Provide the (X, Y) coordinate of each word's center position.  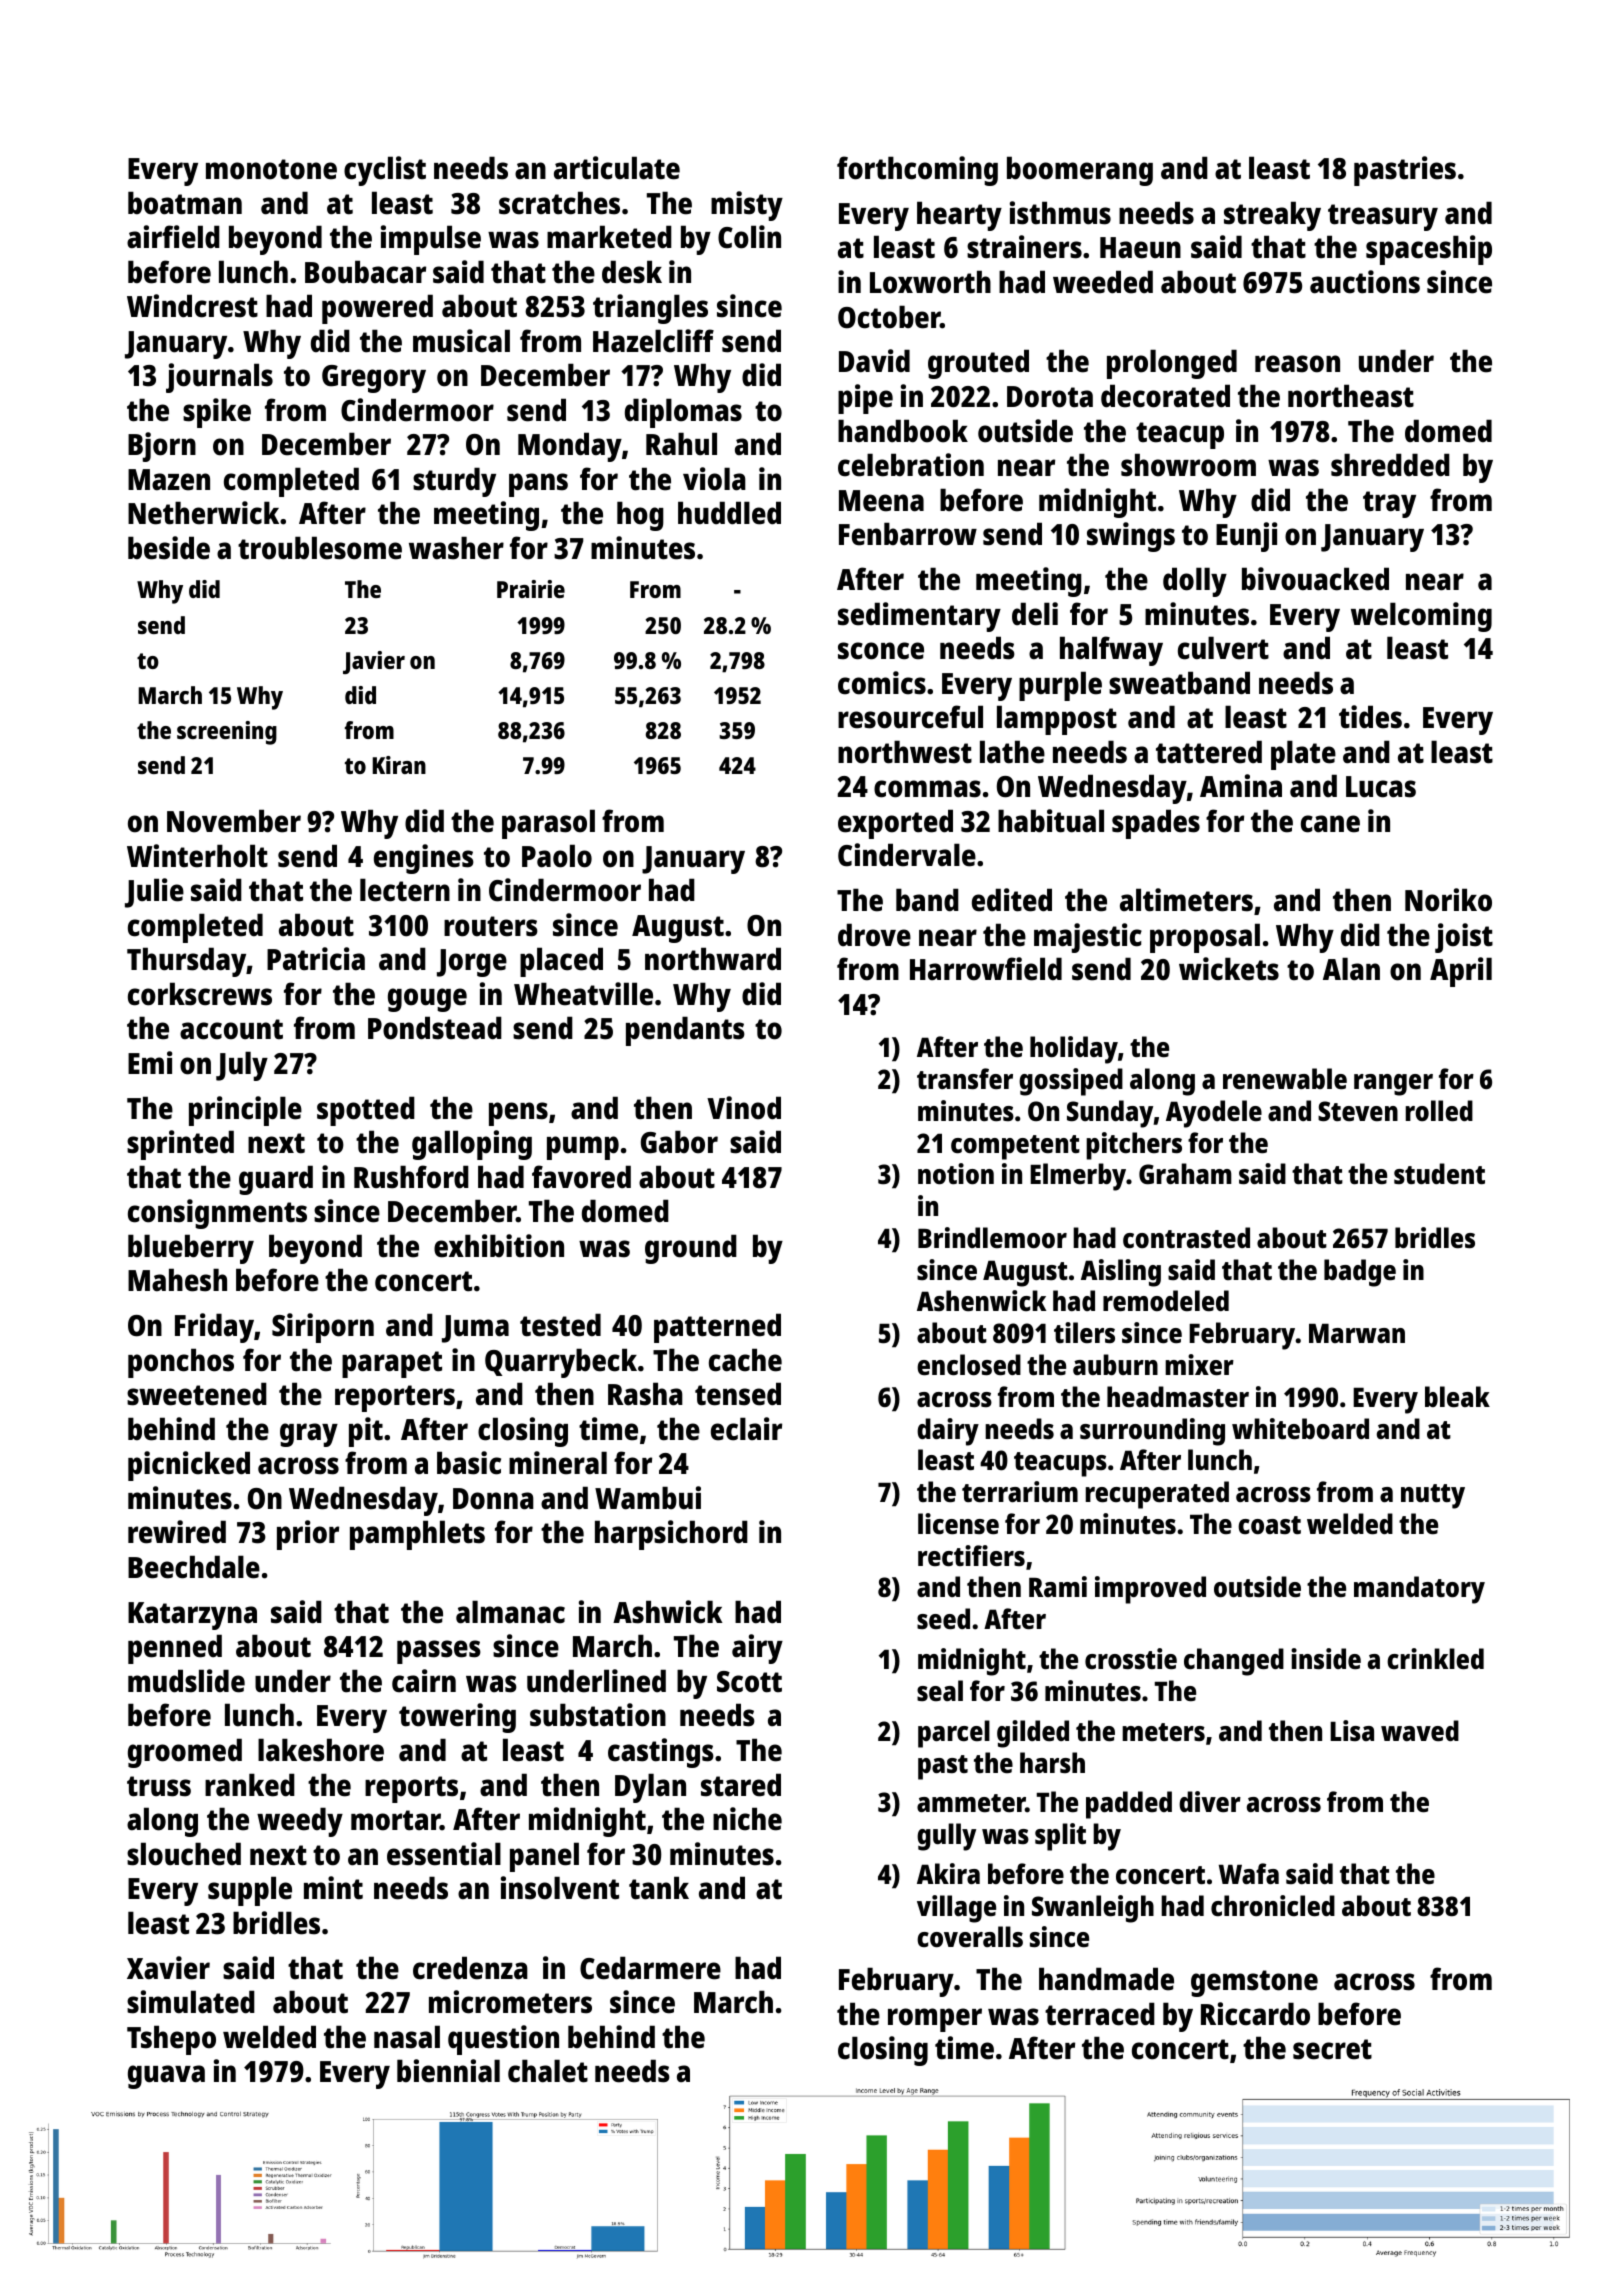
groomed (185, 1753)
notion (956, 1174)
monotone (271, 169)
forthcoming (917, 171)
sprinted (180, 1145)
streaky (1272, 216)
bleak (1457, 1396)
